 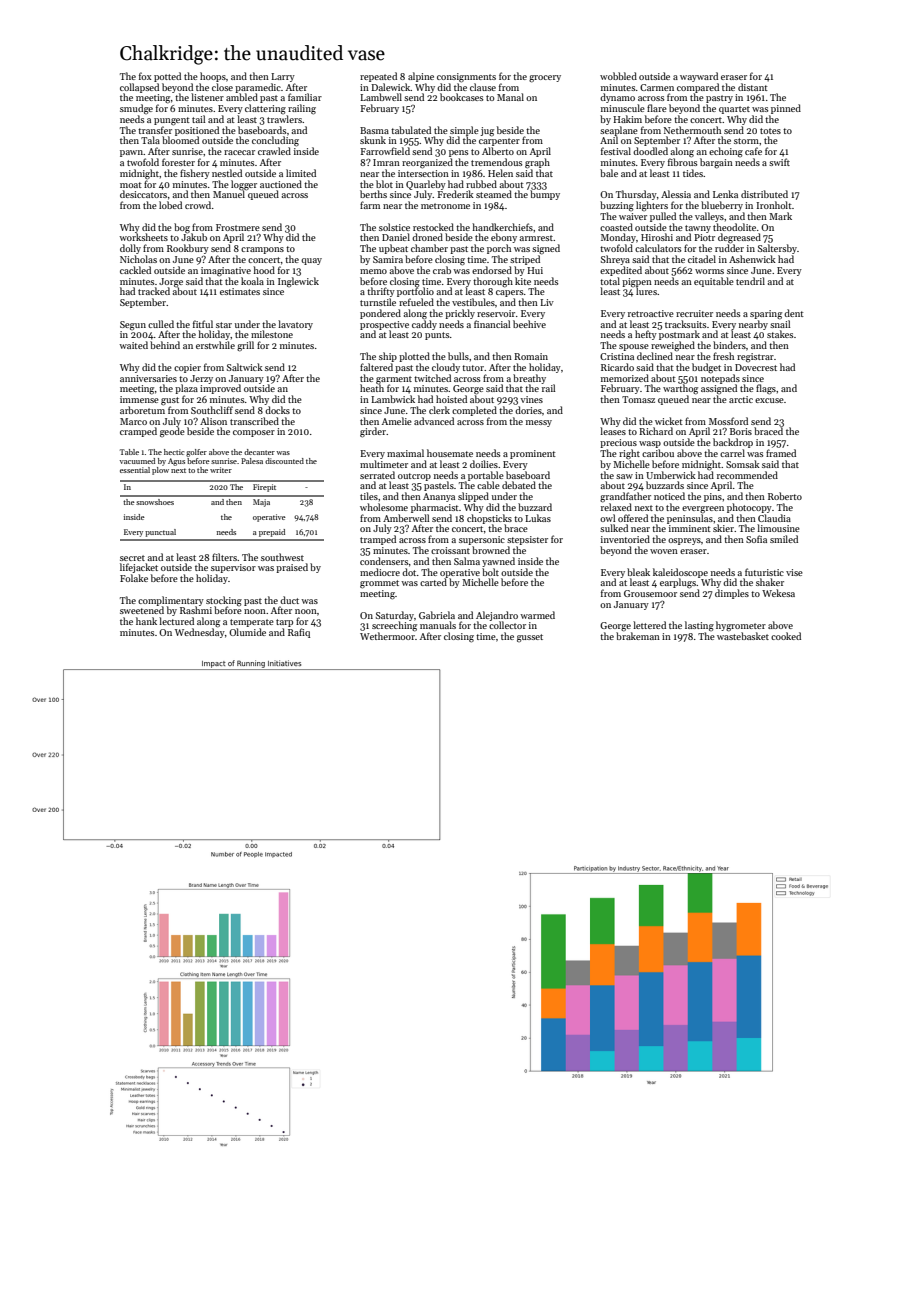 What do you see at coordinates (145, 76) in the screenshot?
I see `fox` at bounding box center [145, 76].
